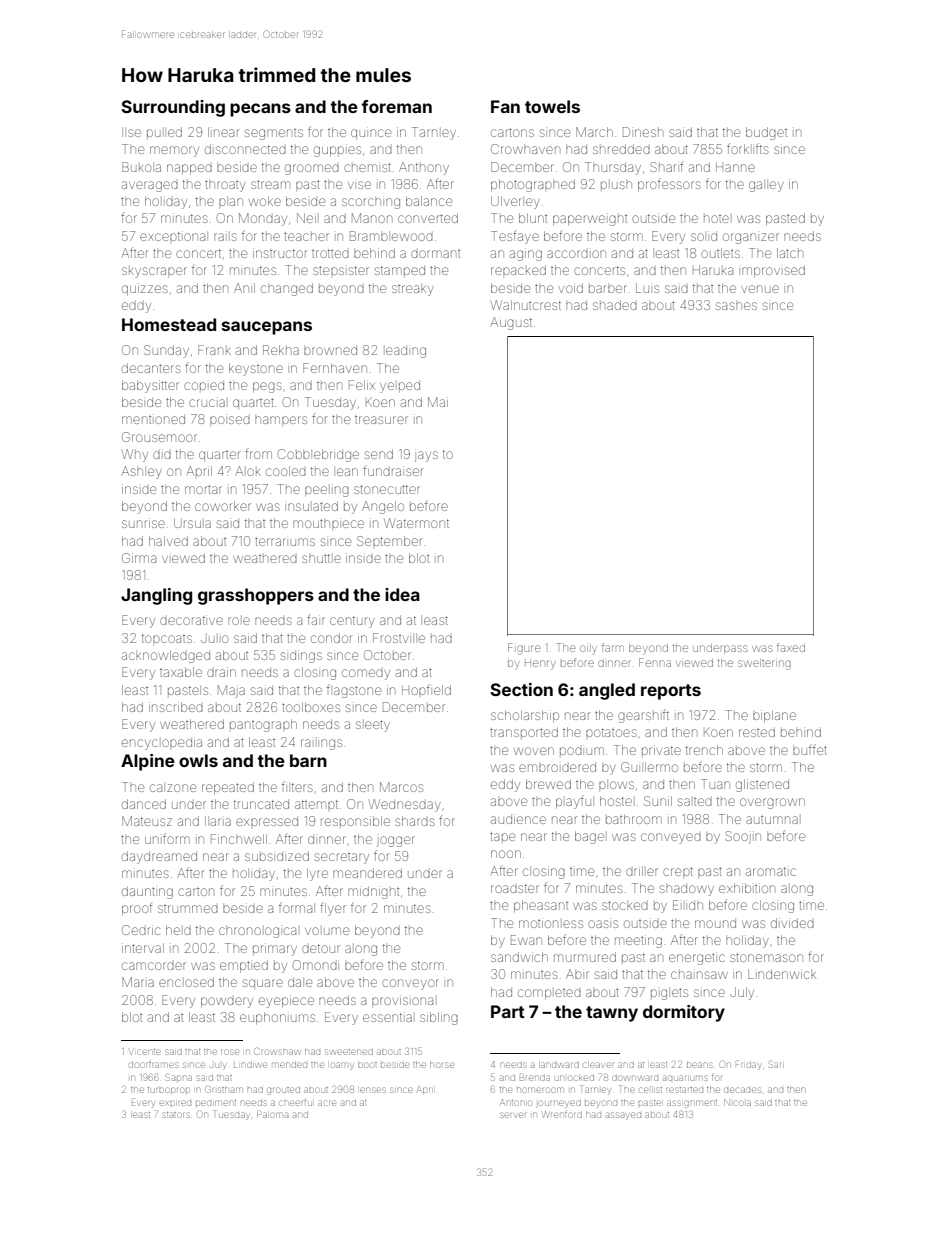 Image resolution: width=952 pixels, height=1233 pixels. I want to click on Anthony, so click(424, 168).
